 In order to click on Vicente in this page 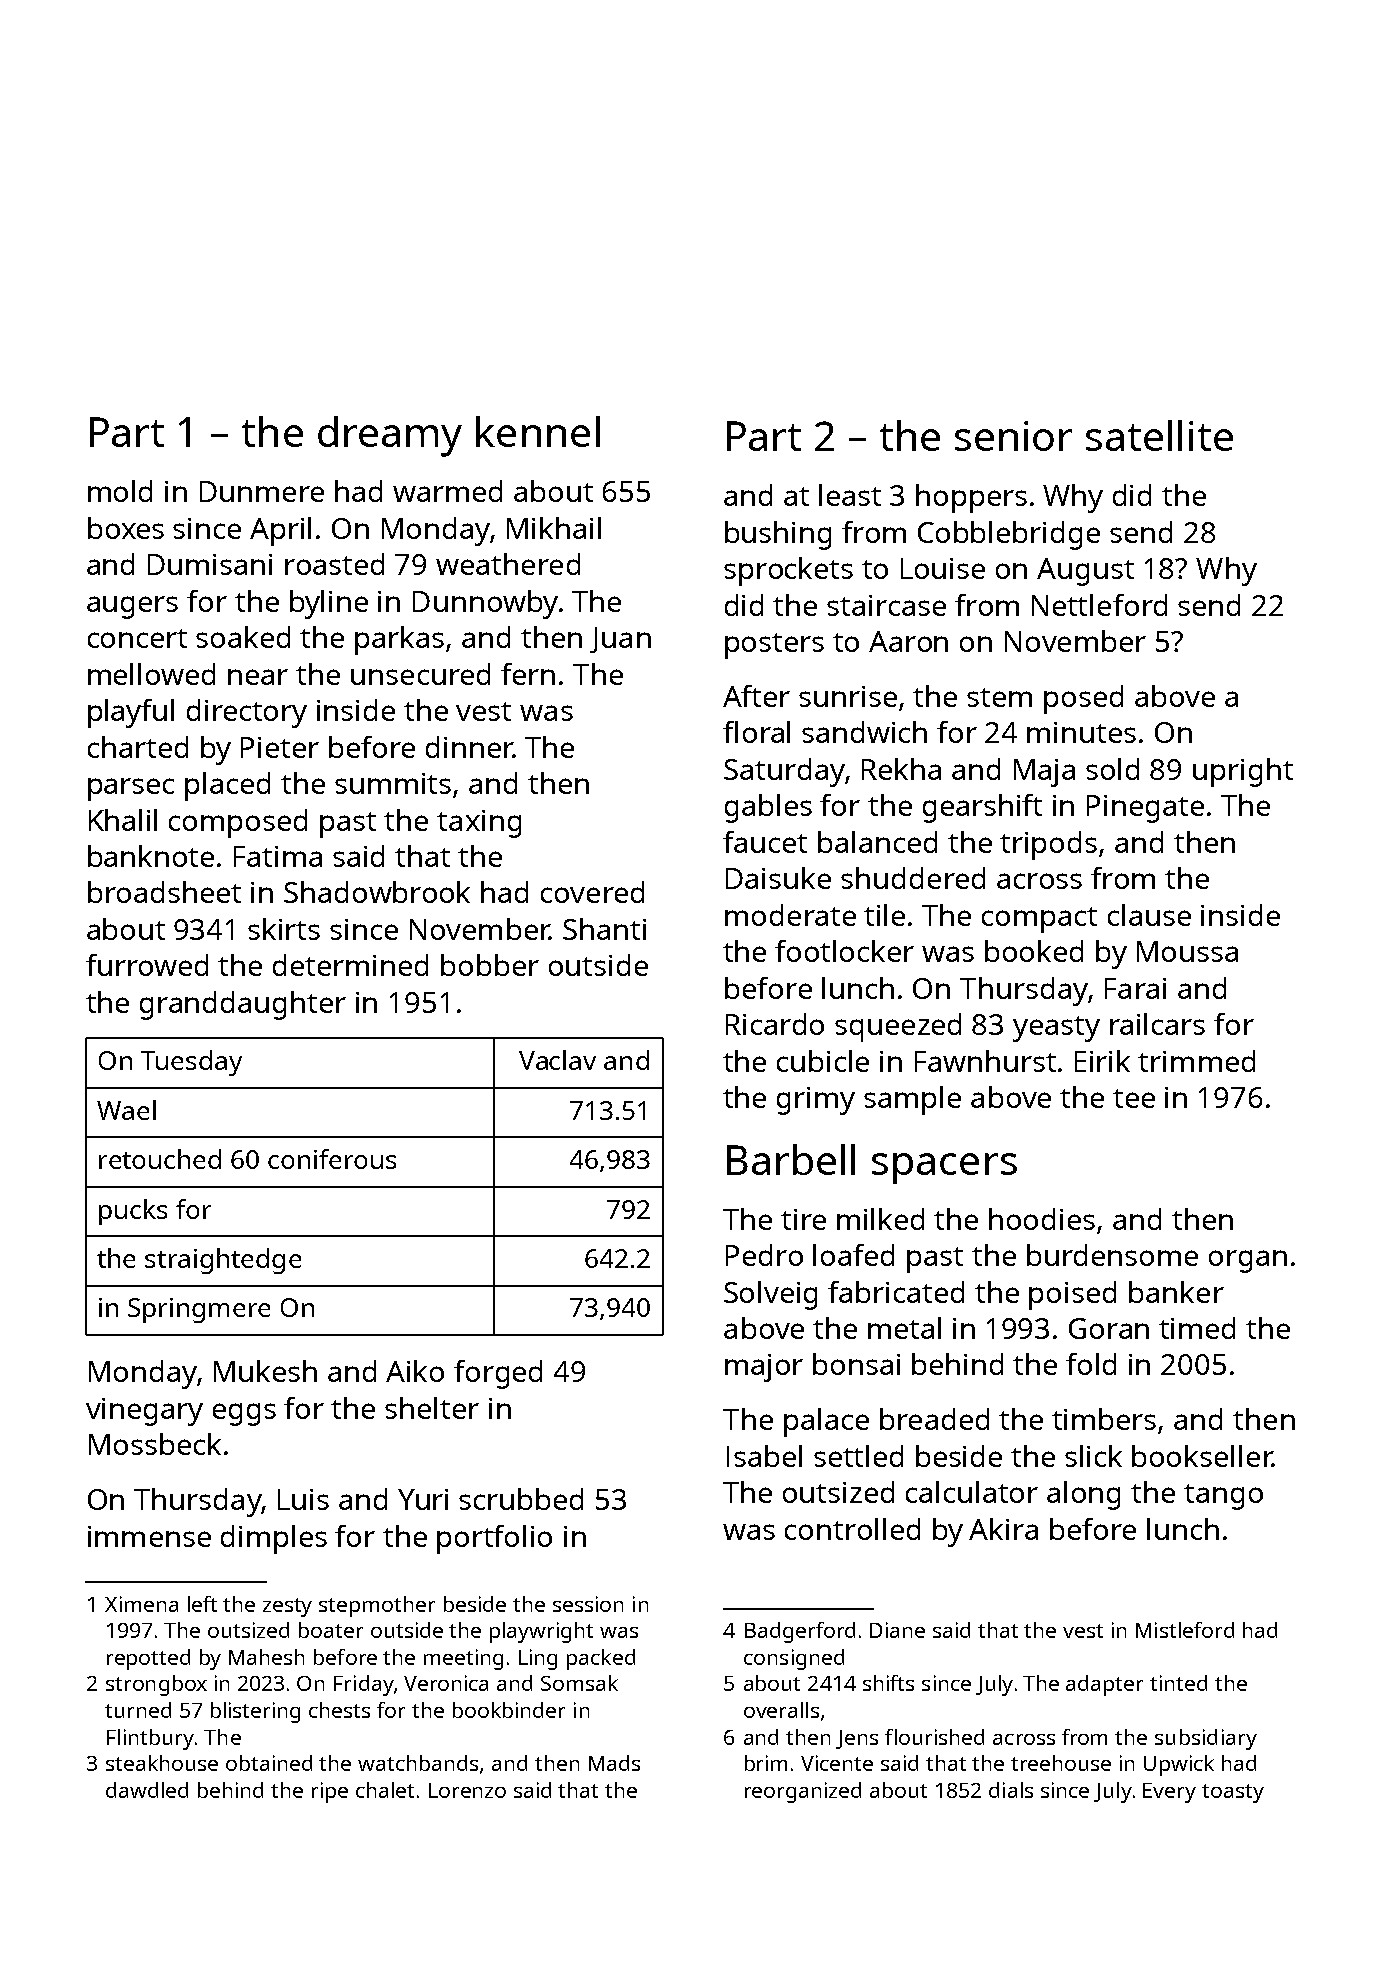, I will do `click(837, 1763)`.
